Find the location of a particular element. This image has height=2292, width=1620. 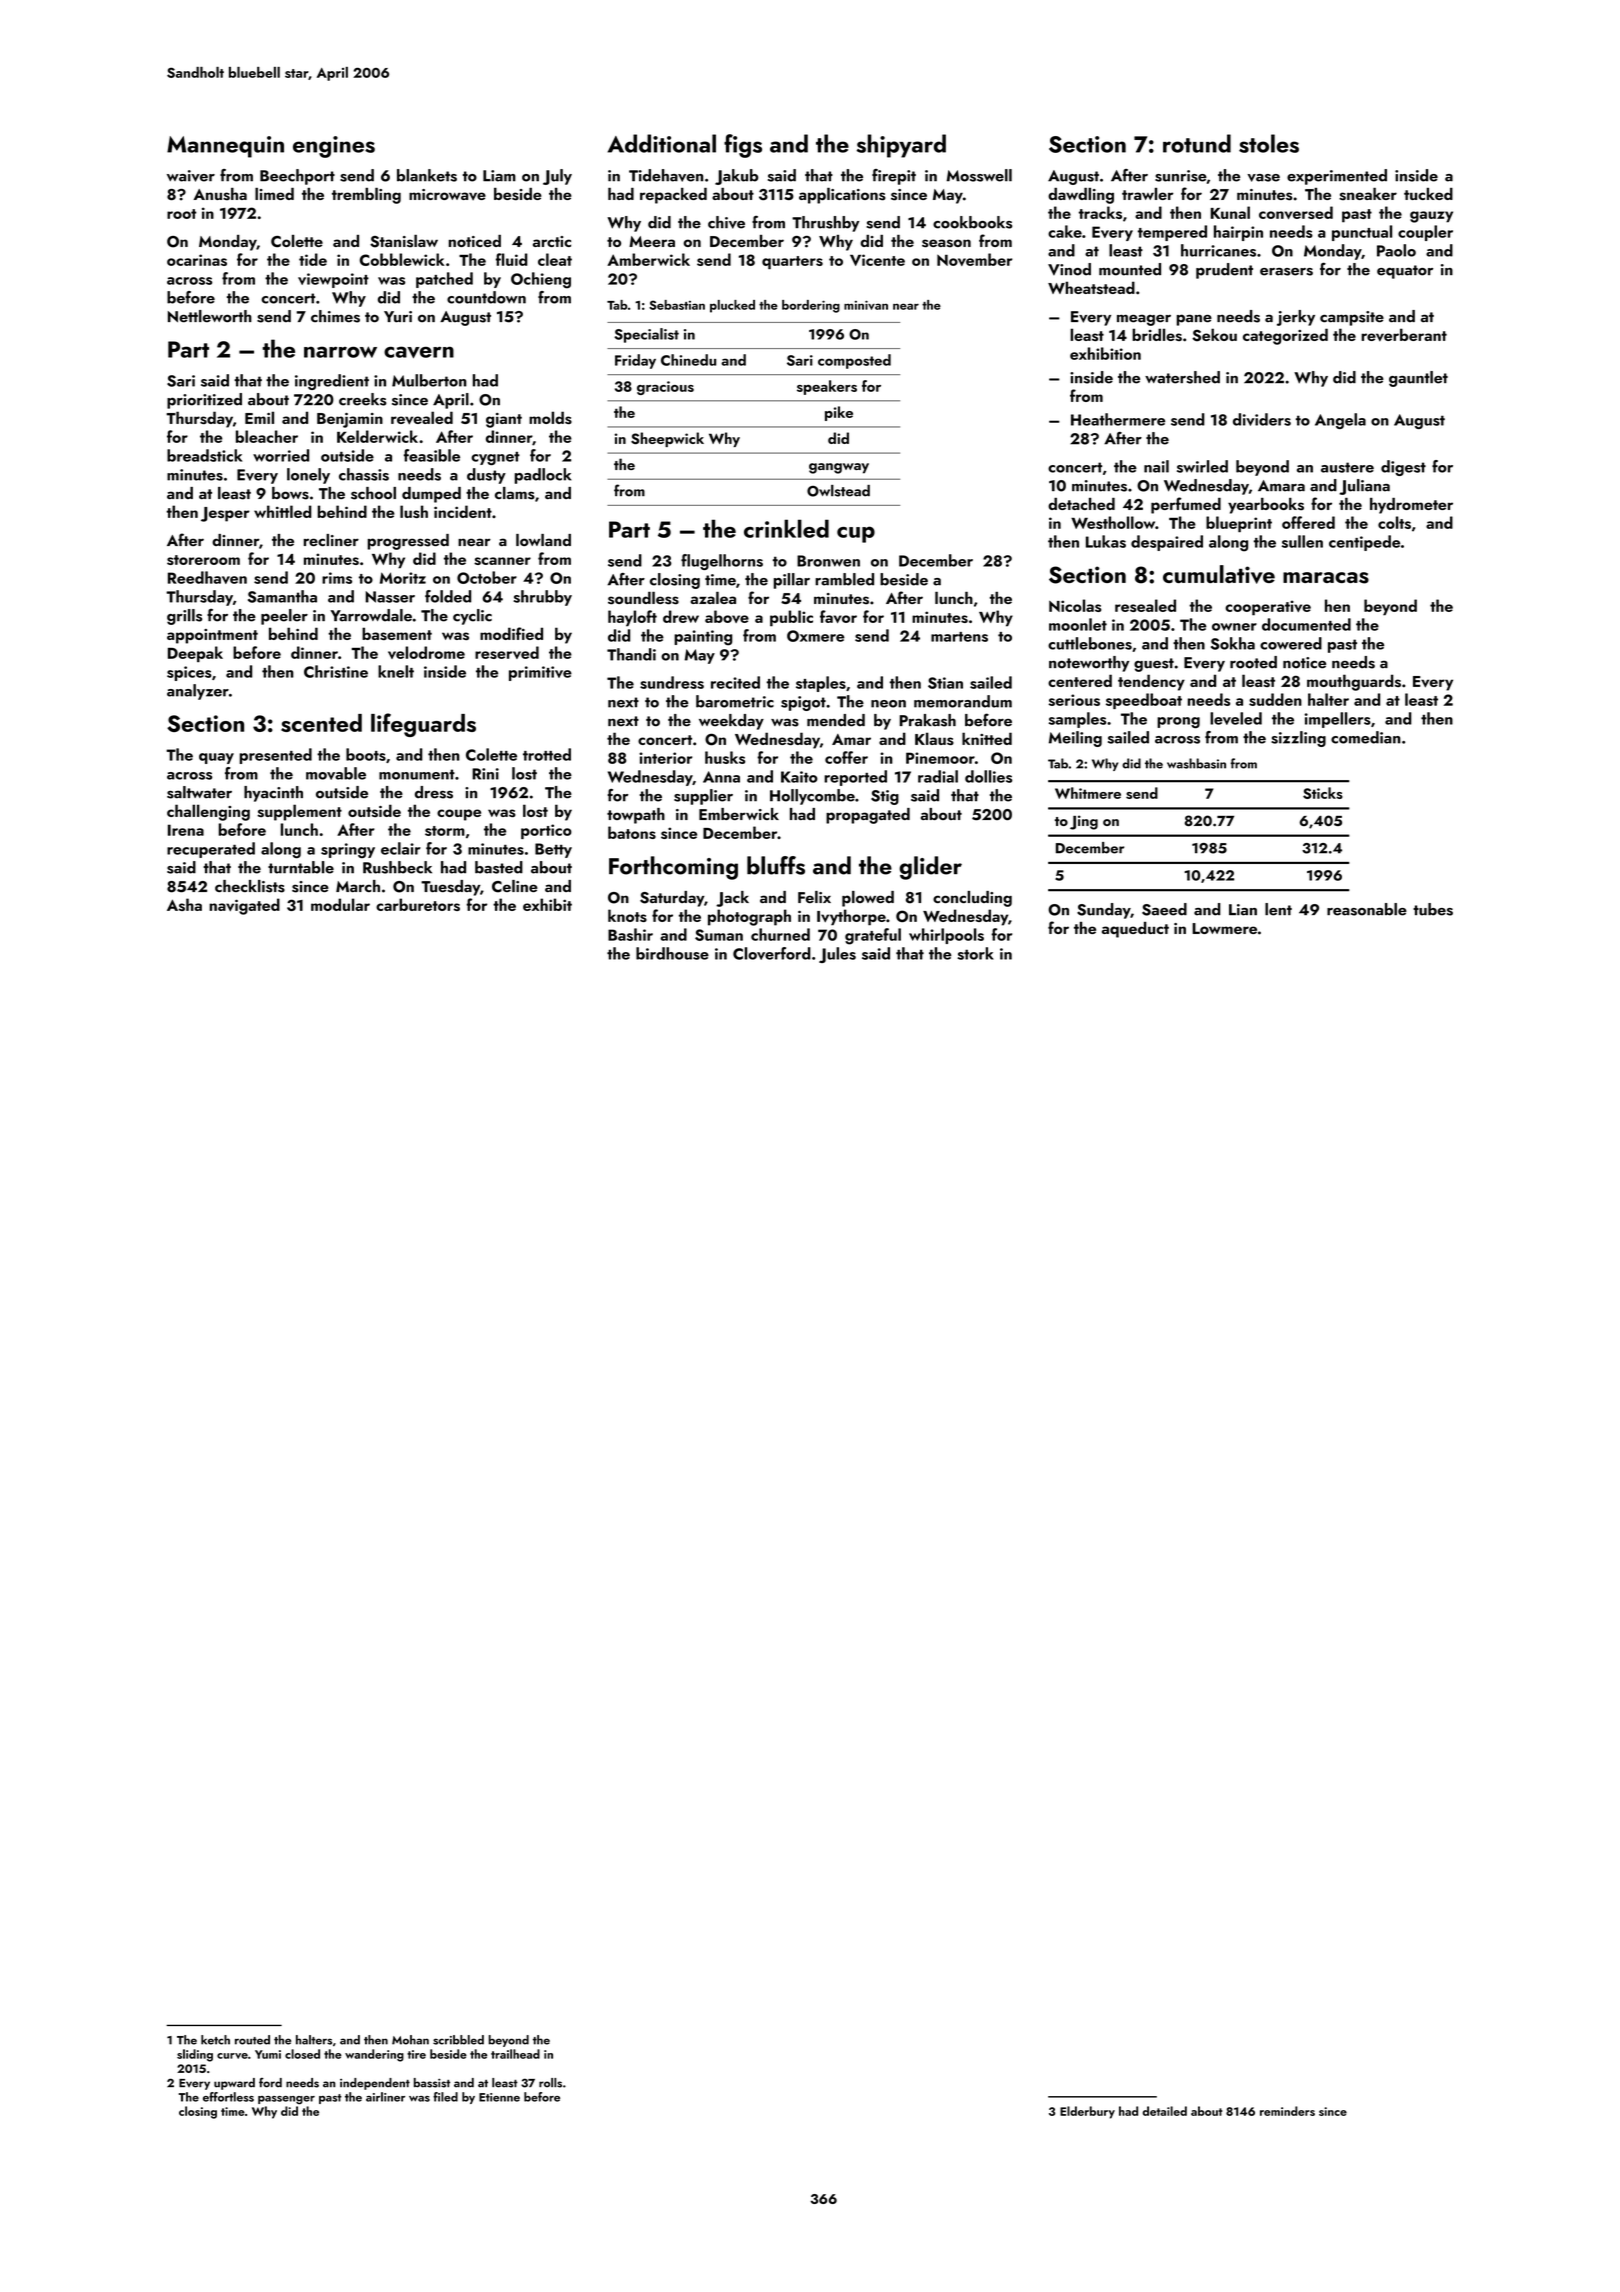

leveled is located at coordinates (1236, 718).
